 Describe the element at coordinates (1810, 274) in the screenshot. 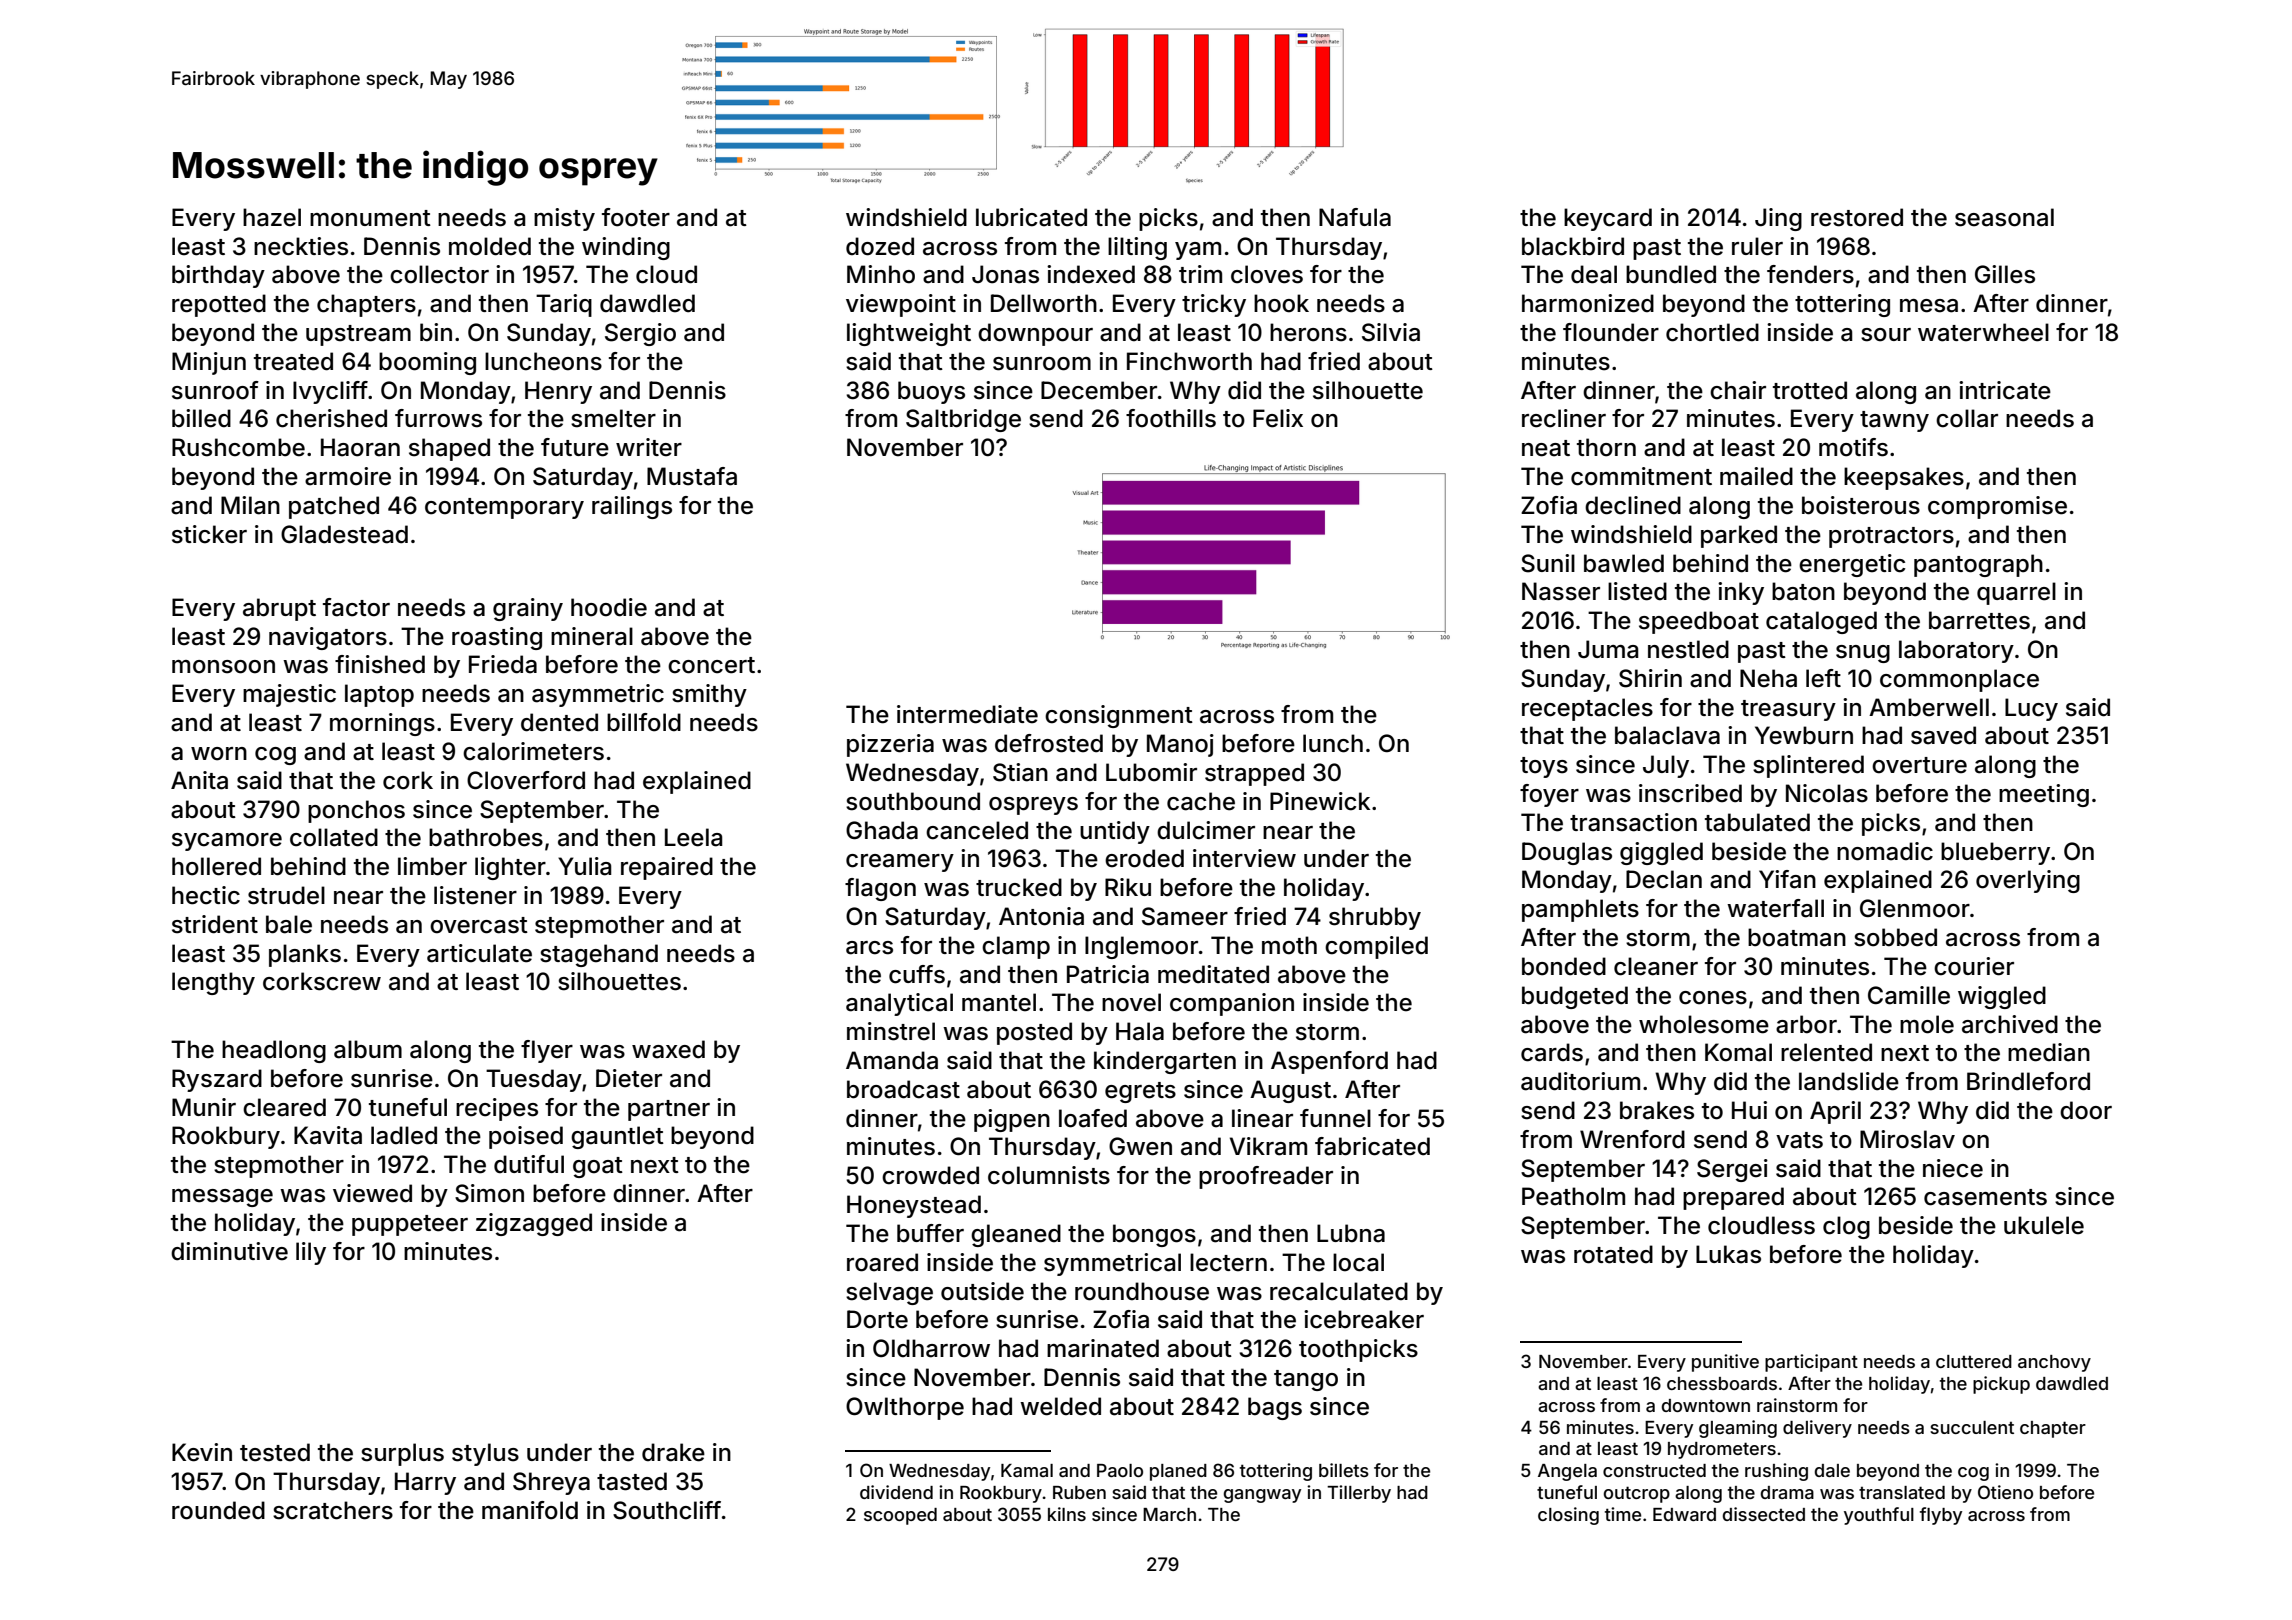

I see `fenders` at that location.
